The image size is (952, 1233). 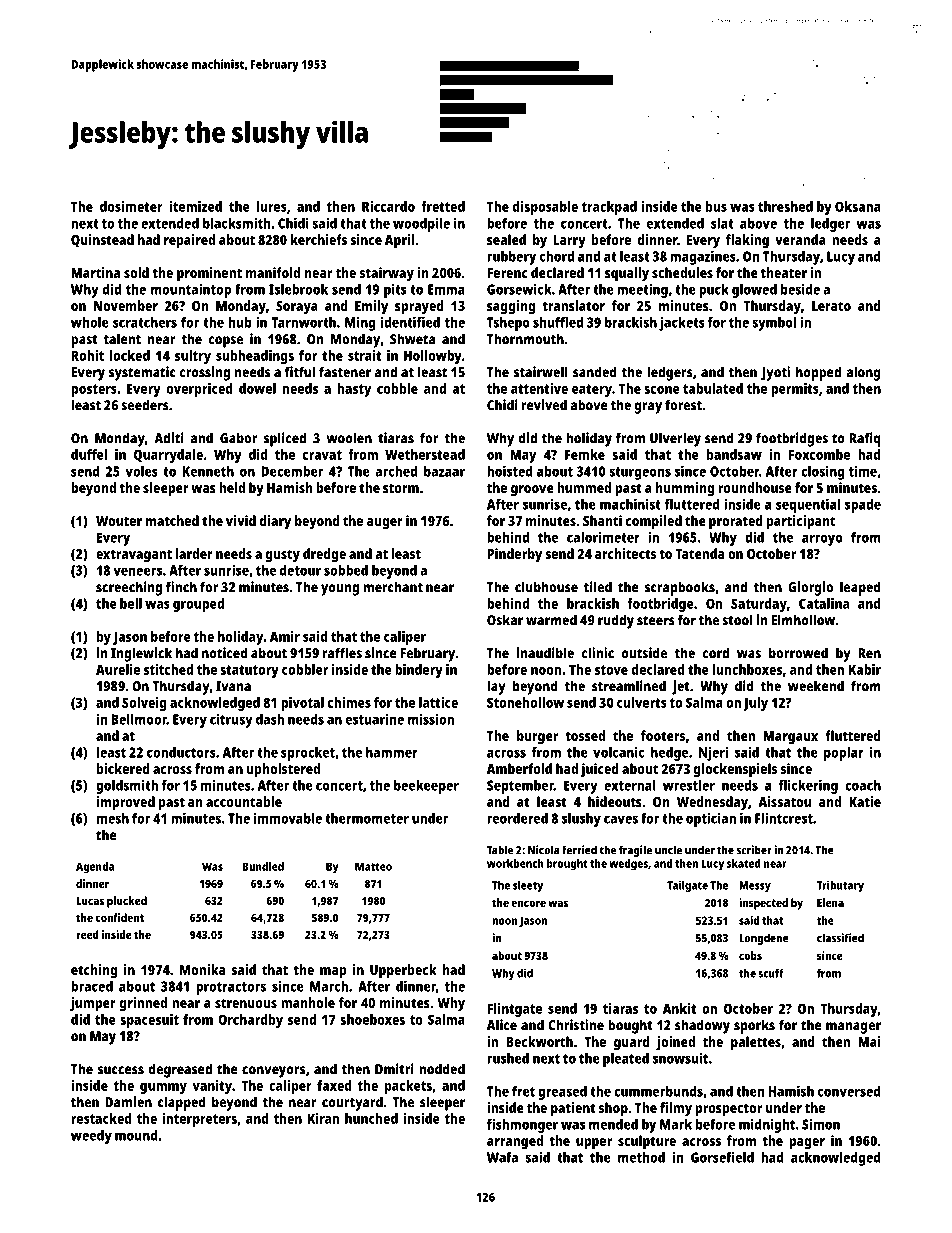 I want to click on prospector, so click(x=728, y=1110).
